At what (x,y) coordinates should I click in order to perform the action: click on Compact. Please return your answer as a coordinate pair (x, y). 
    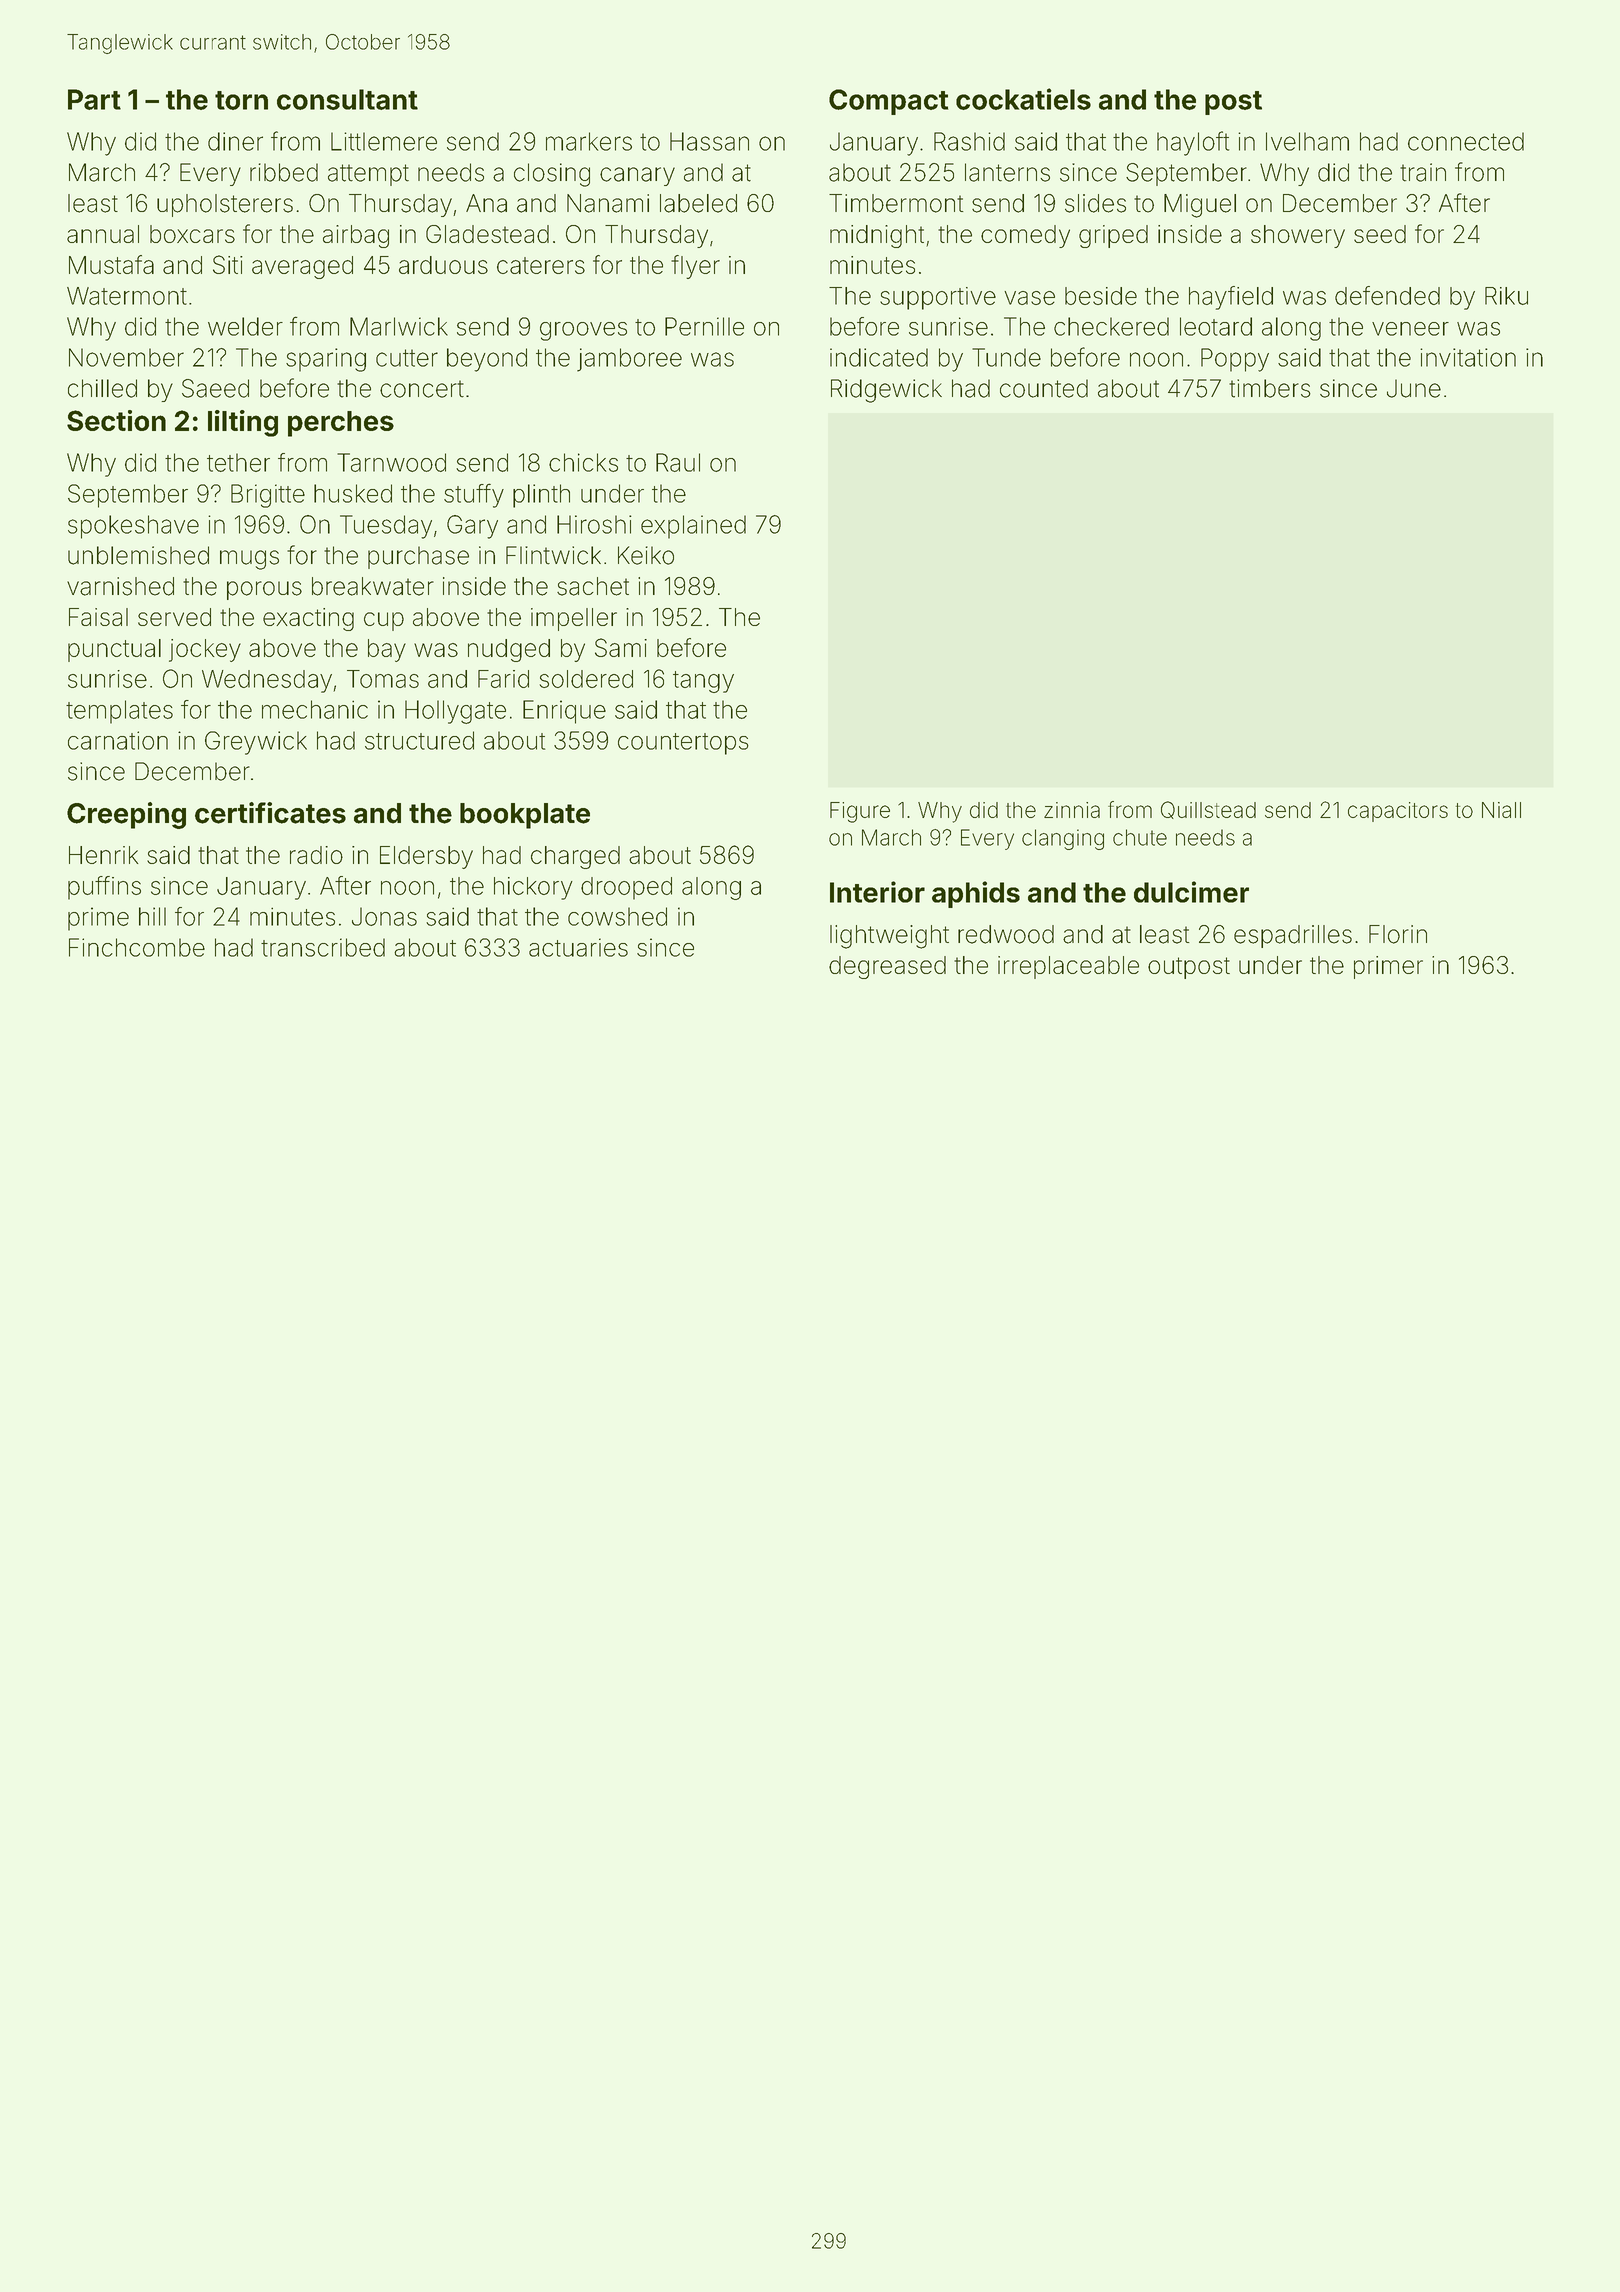
    Looking at the image, I should click on (888, 102).
